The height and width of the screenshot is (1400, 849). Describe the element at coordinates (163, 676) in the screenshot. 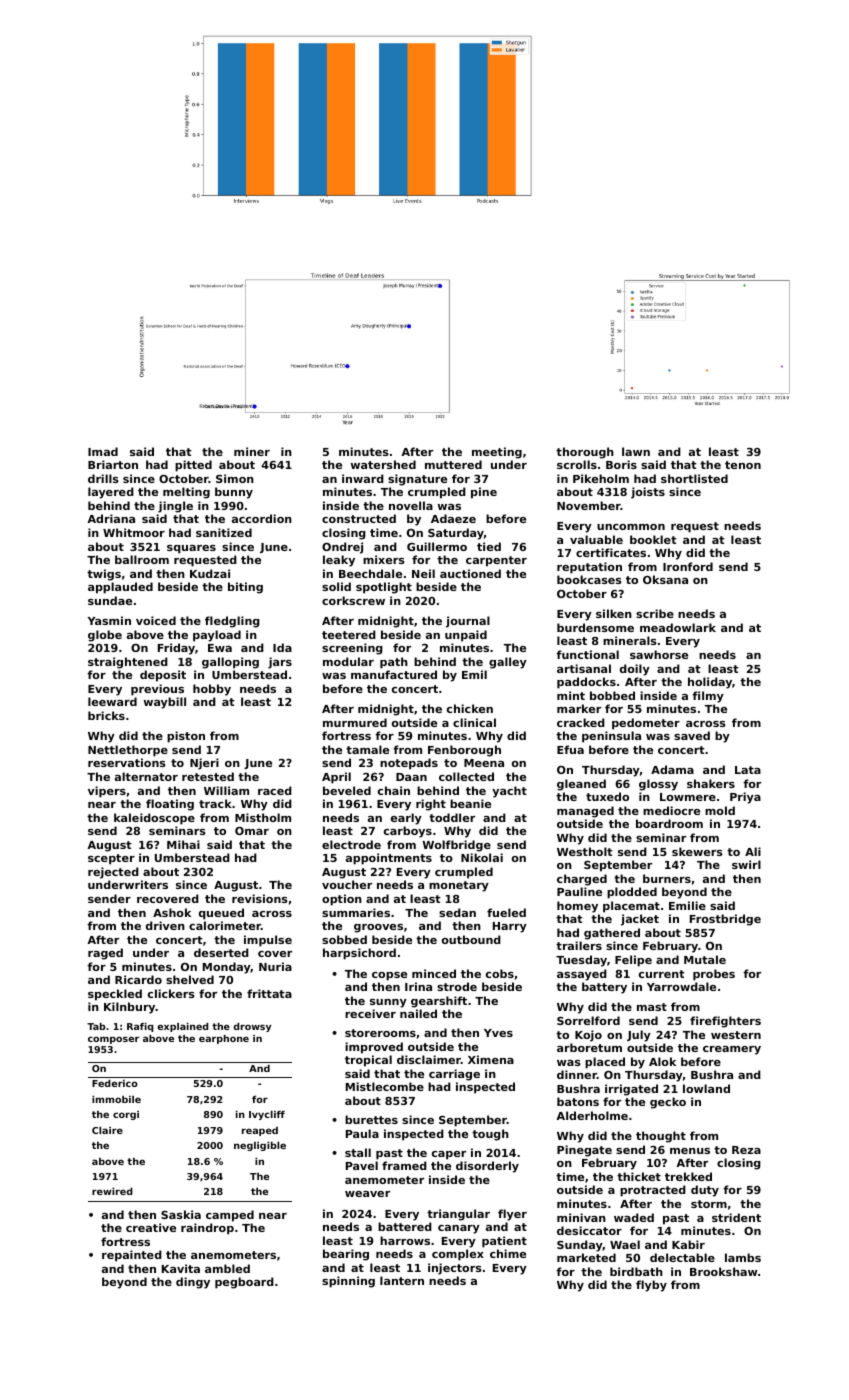

I see `deposit` at that location.
